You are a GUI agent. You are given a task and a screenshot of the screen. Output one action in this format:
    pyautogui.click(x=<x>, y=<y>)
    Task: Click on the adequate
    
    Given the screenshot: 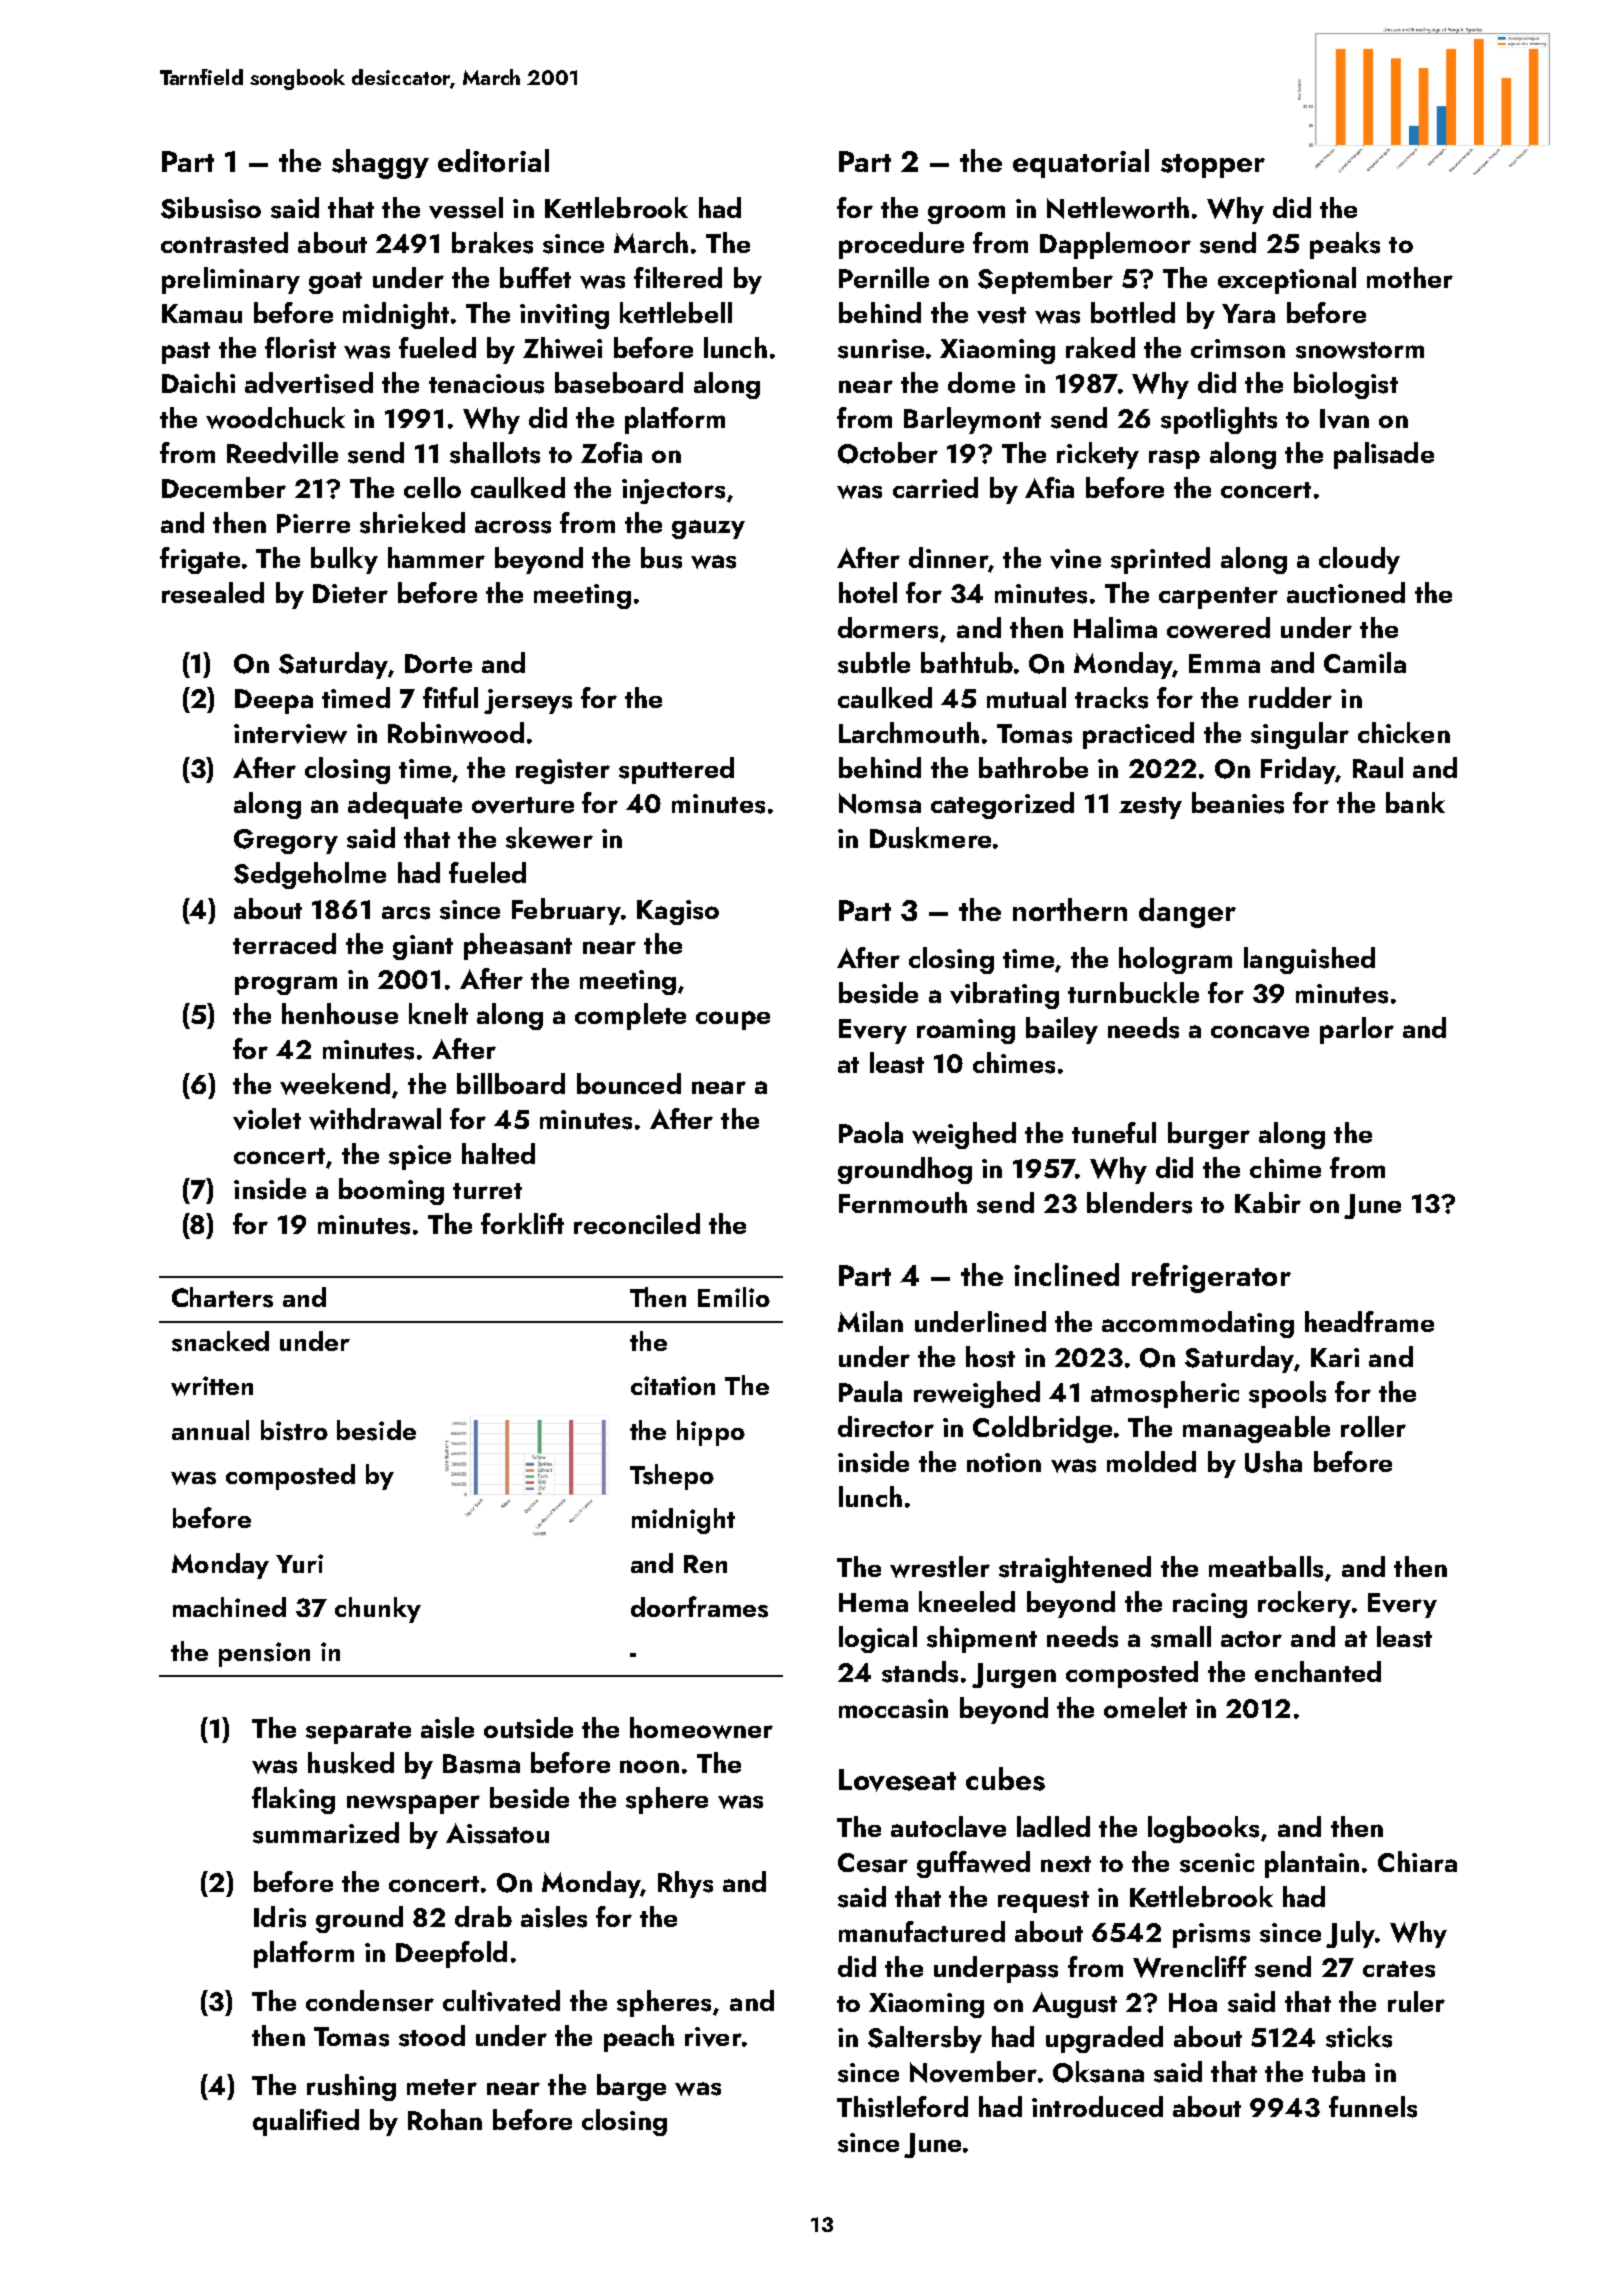 What is the action you would take?
    pyautogui.click(x=405, y=805)
